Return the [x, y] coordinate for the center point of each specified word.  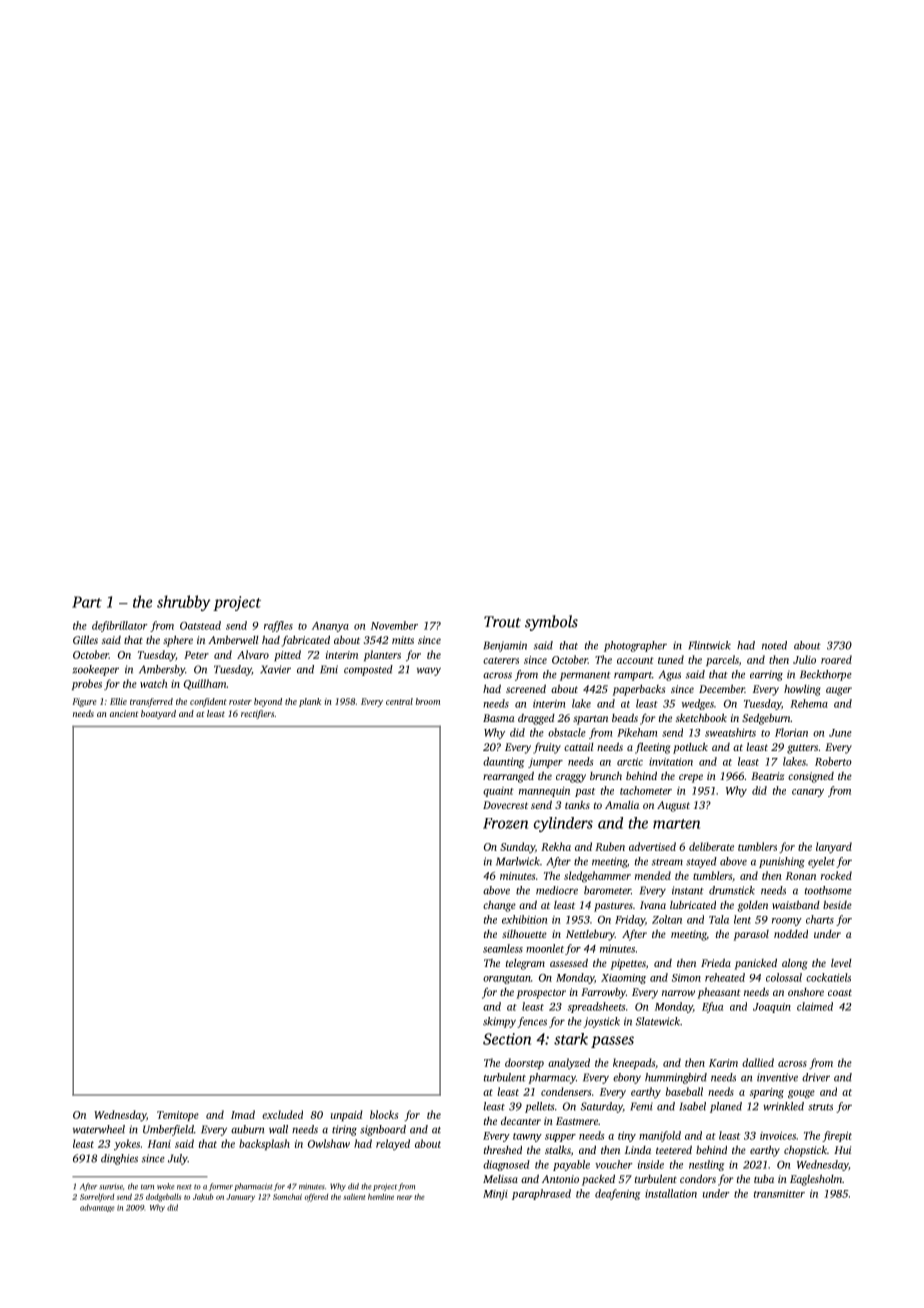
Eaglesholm [816, 1180]
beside [837, 904]
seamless [503, 948]
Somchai [287, 1197]
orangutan [507, 979]
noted [774, 645]
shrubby [183, 603]
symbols [551, 623]
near [404, 1198]
